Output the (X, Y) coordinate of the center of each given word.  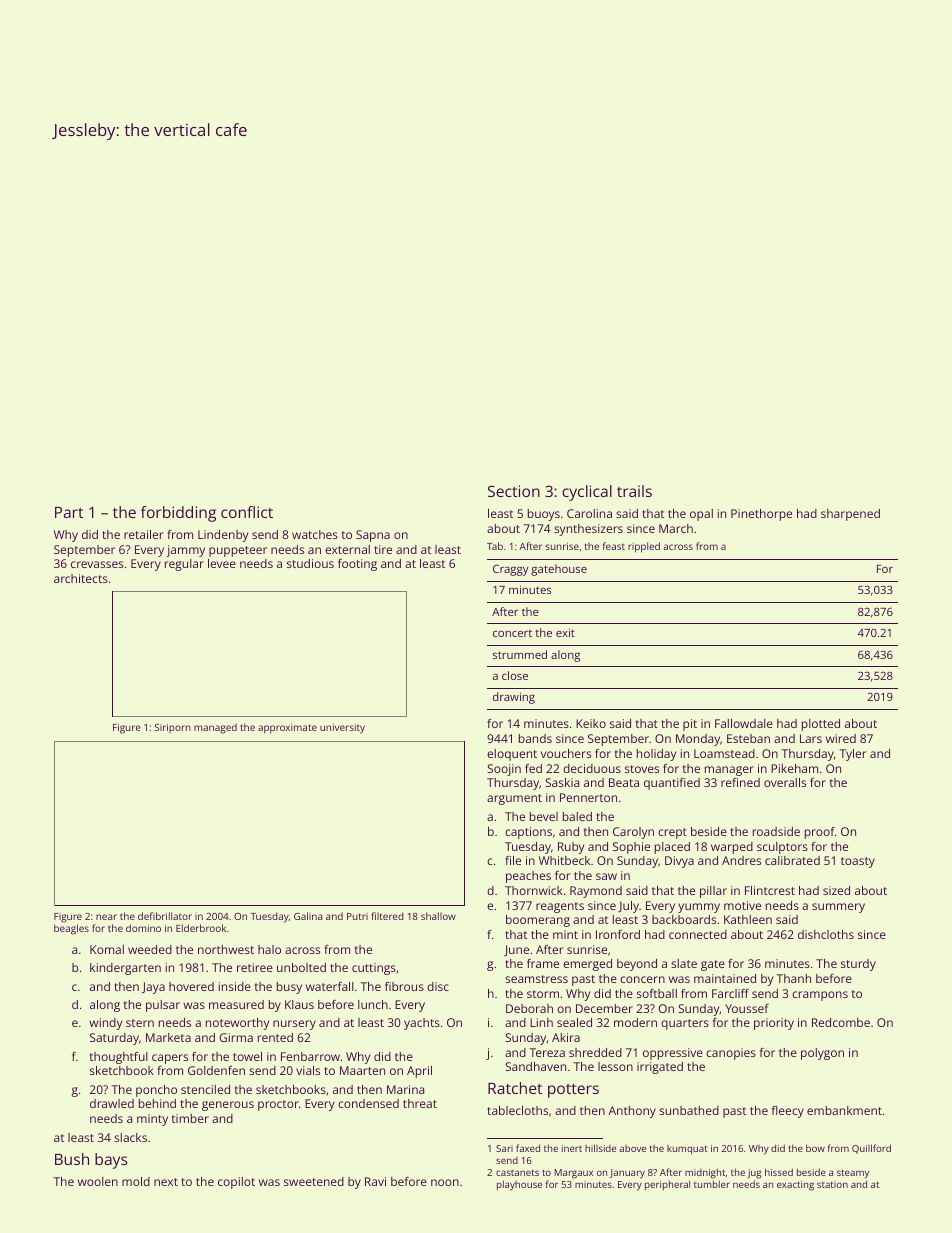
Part (69, 512)
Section (514, 491)
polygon (822, 1054)
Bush (72, 1159)
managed (215, 728)
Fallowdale (744, 723)
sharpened (850, 515)
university (342, 729)
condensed (368, 1103)
